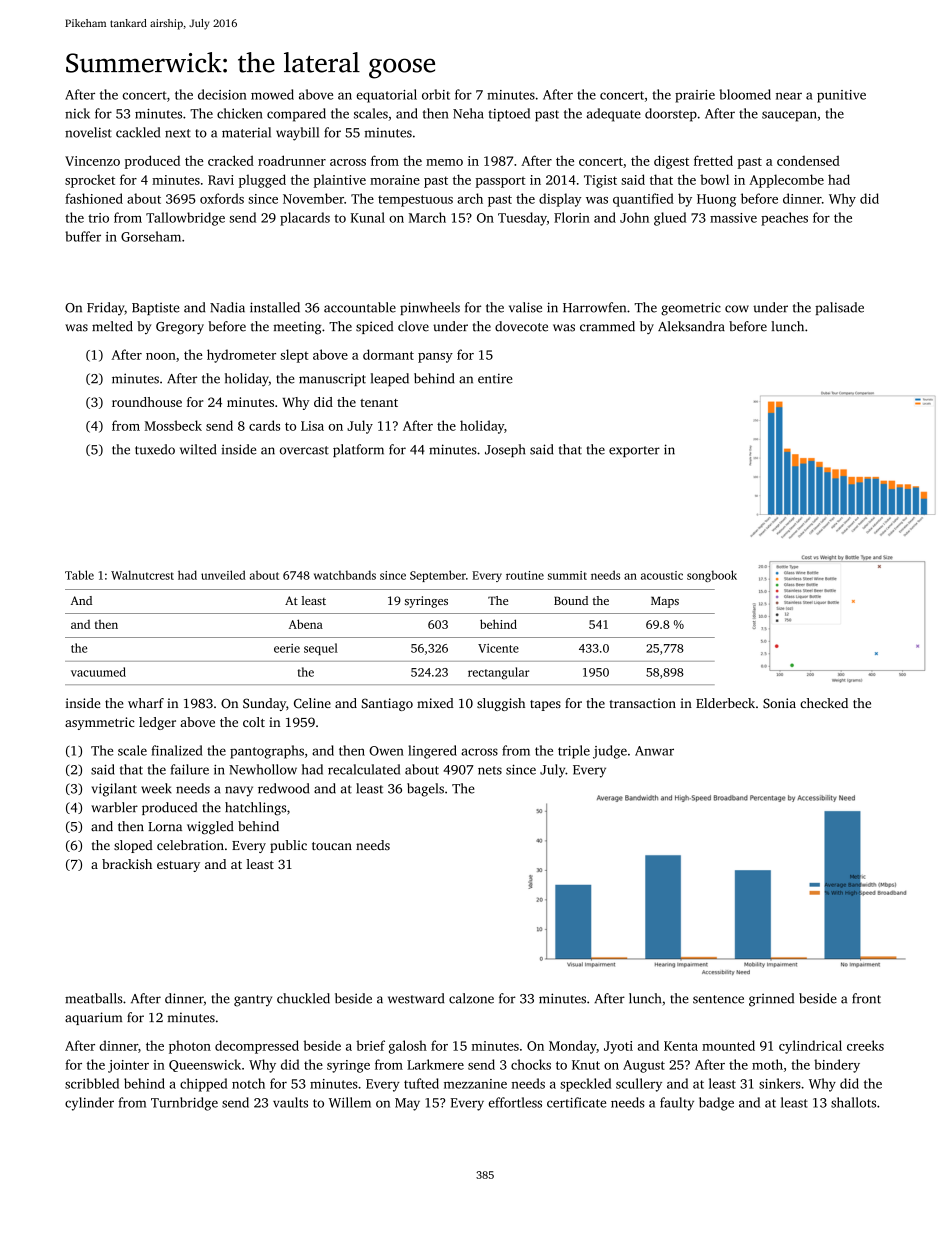 This image has height=1233, width=952. What do you see at coordinates (93, 1018) in the image?
I see `aquarium` at bounding box center [93, 1018].
